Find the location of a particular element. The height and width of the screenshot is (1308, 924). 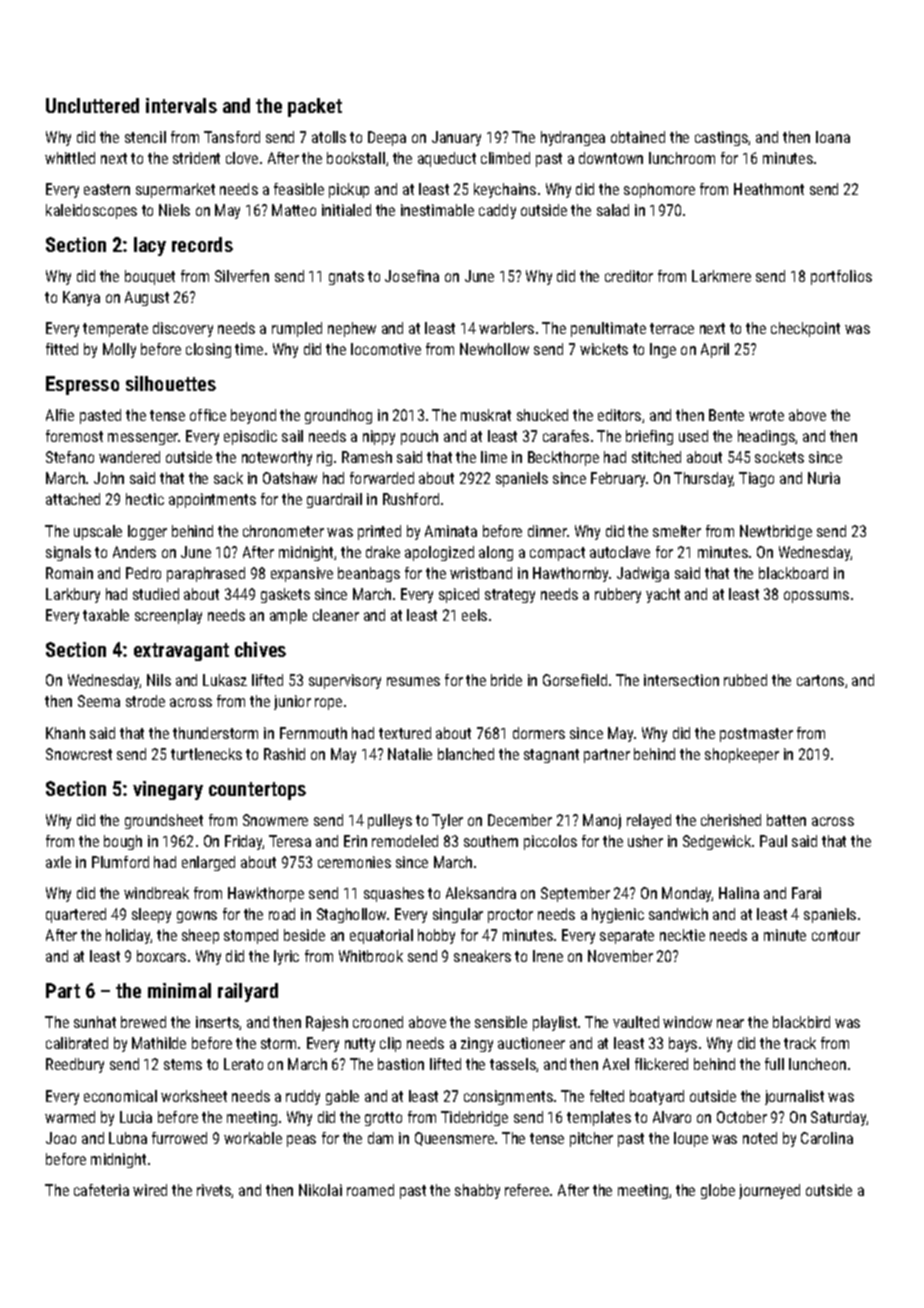

January is located at coordinates (456, 138).
